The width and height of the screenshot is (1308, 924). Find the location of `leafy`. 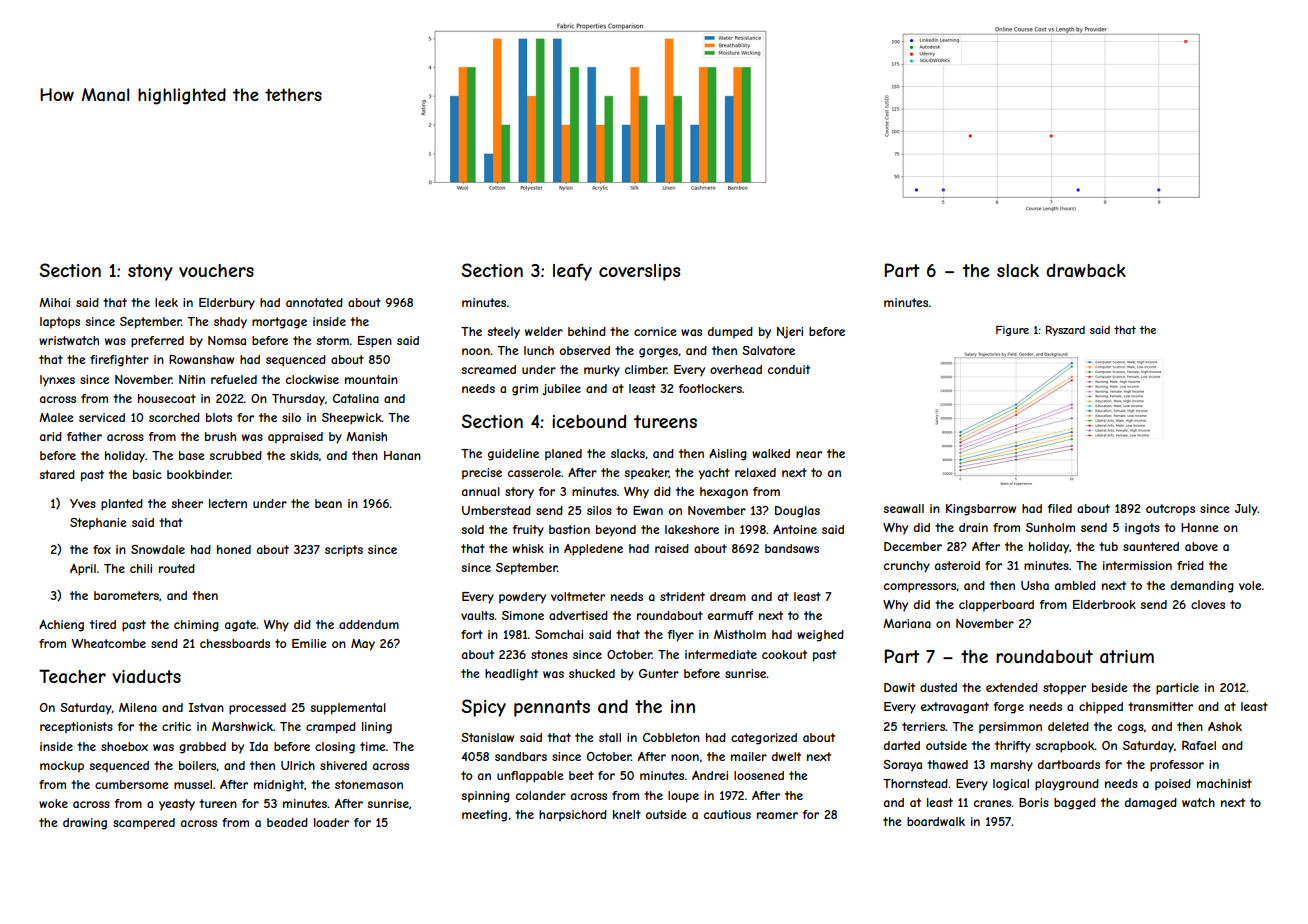

leafy is located at coordinates (572, 272).
